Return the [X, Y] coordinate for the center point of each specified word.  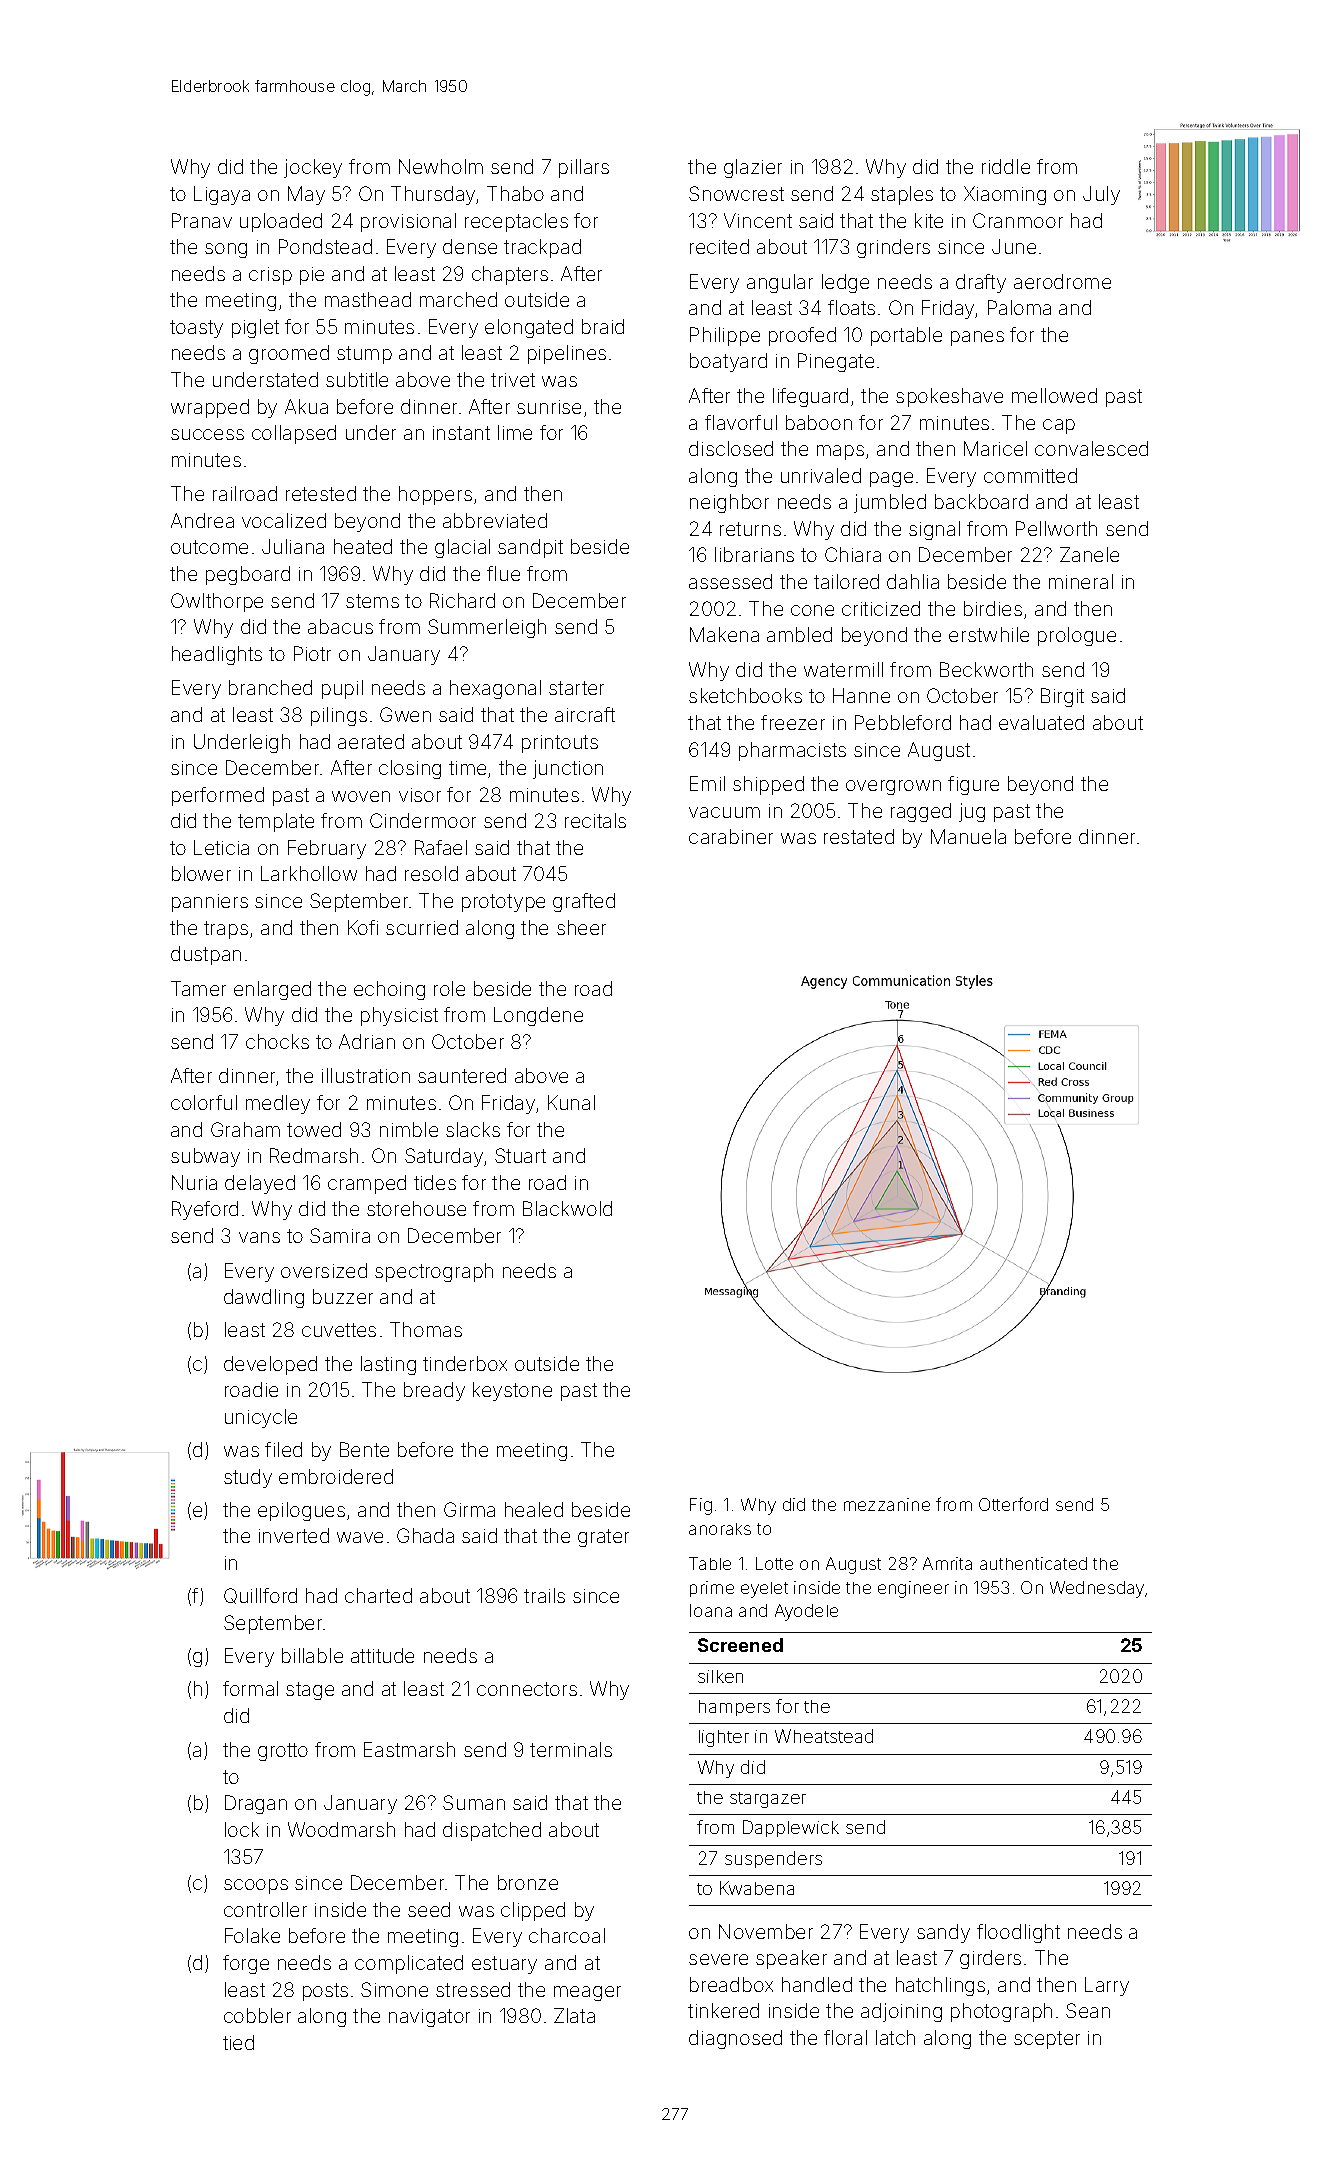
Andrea [202, 520]
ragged [921, 812]
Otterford [1013, 1504]
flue [503, 573]
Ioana [711, 1610]
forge [246, 1964]
